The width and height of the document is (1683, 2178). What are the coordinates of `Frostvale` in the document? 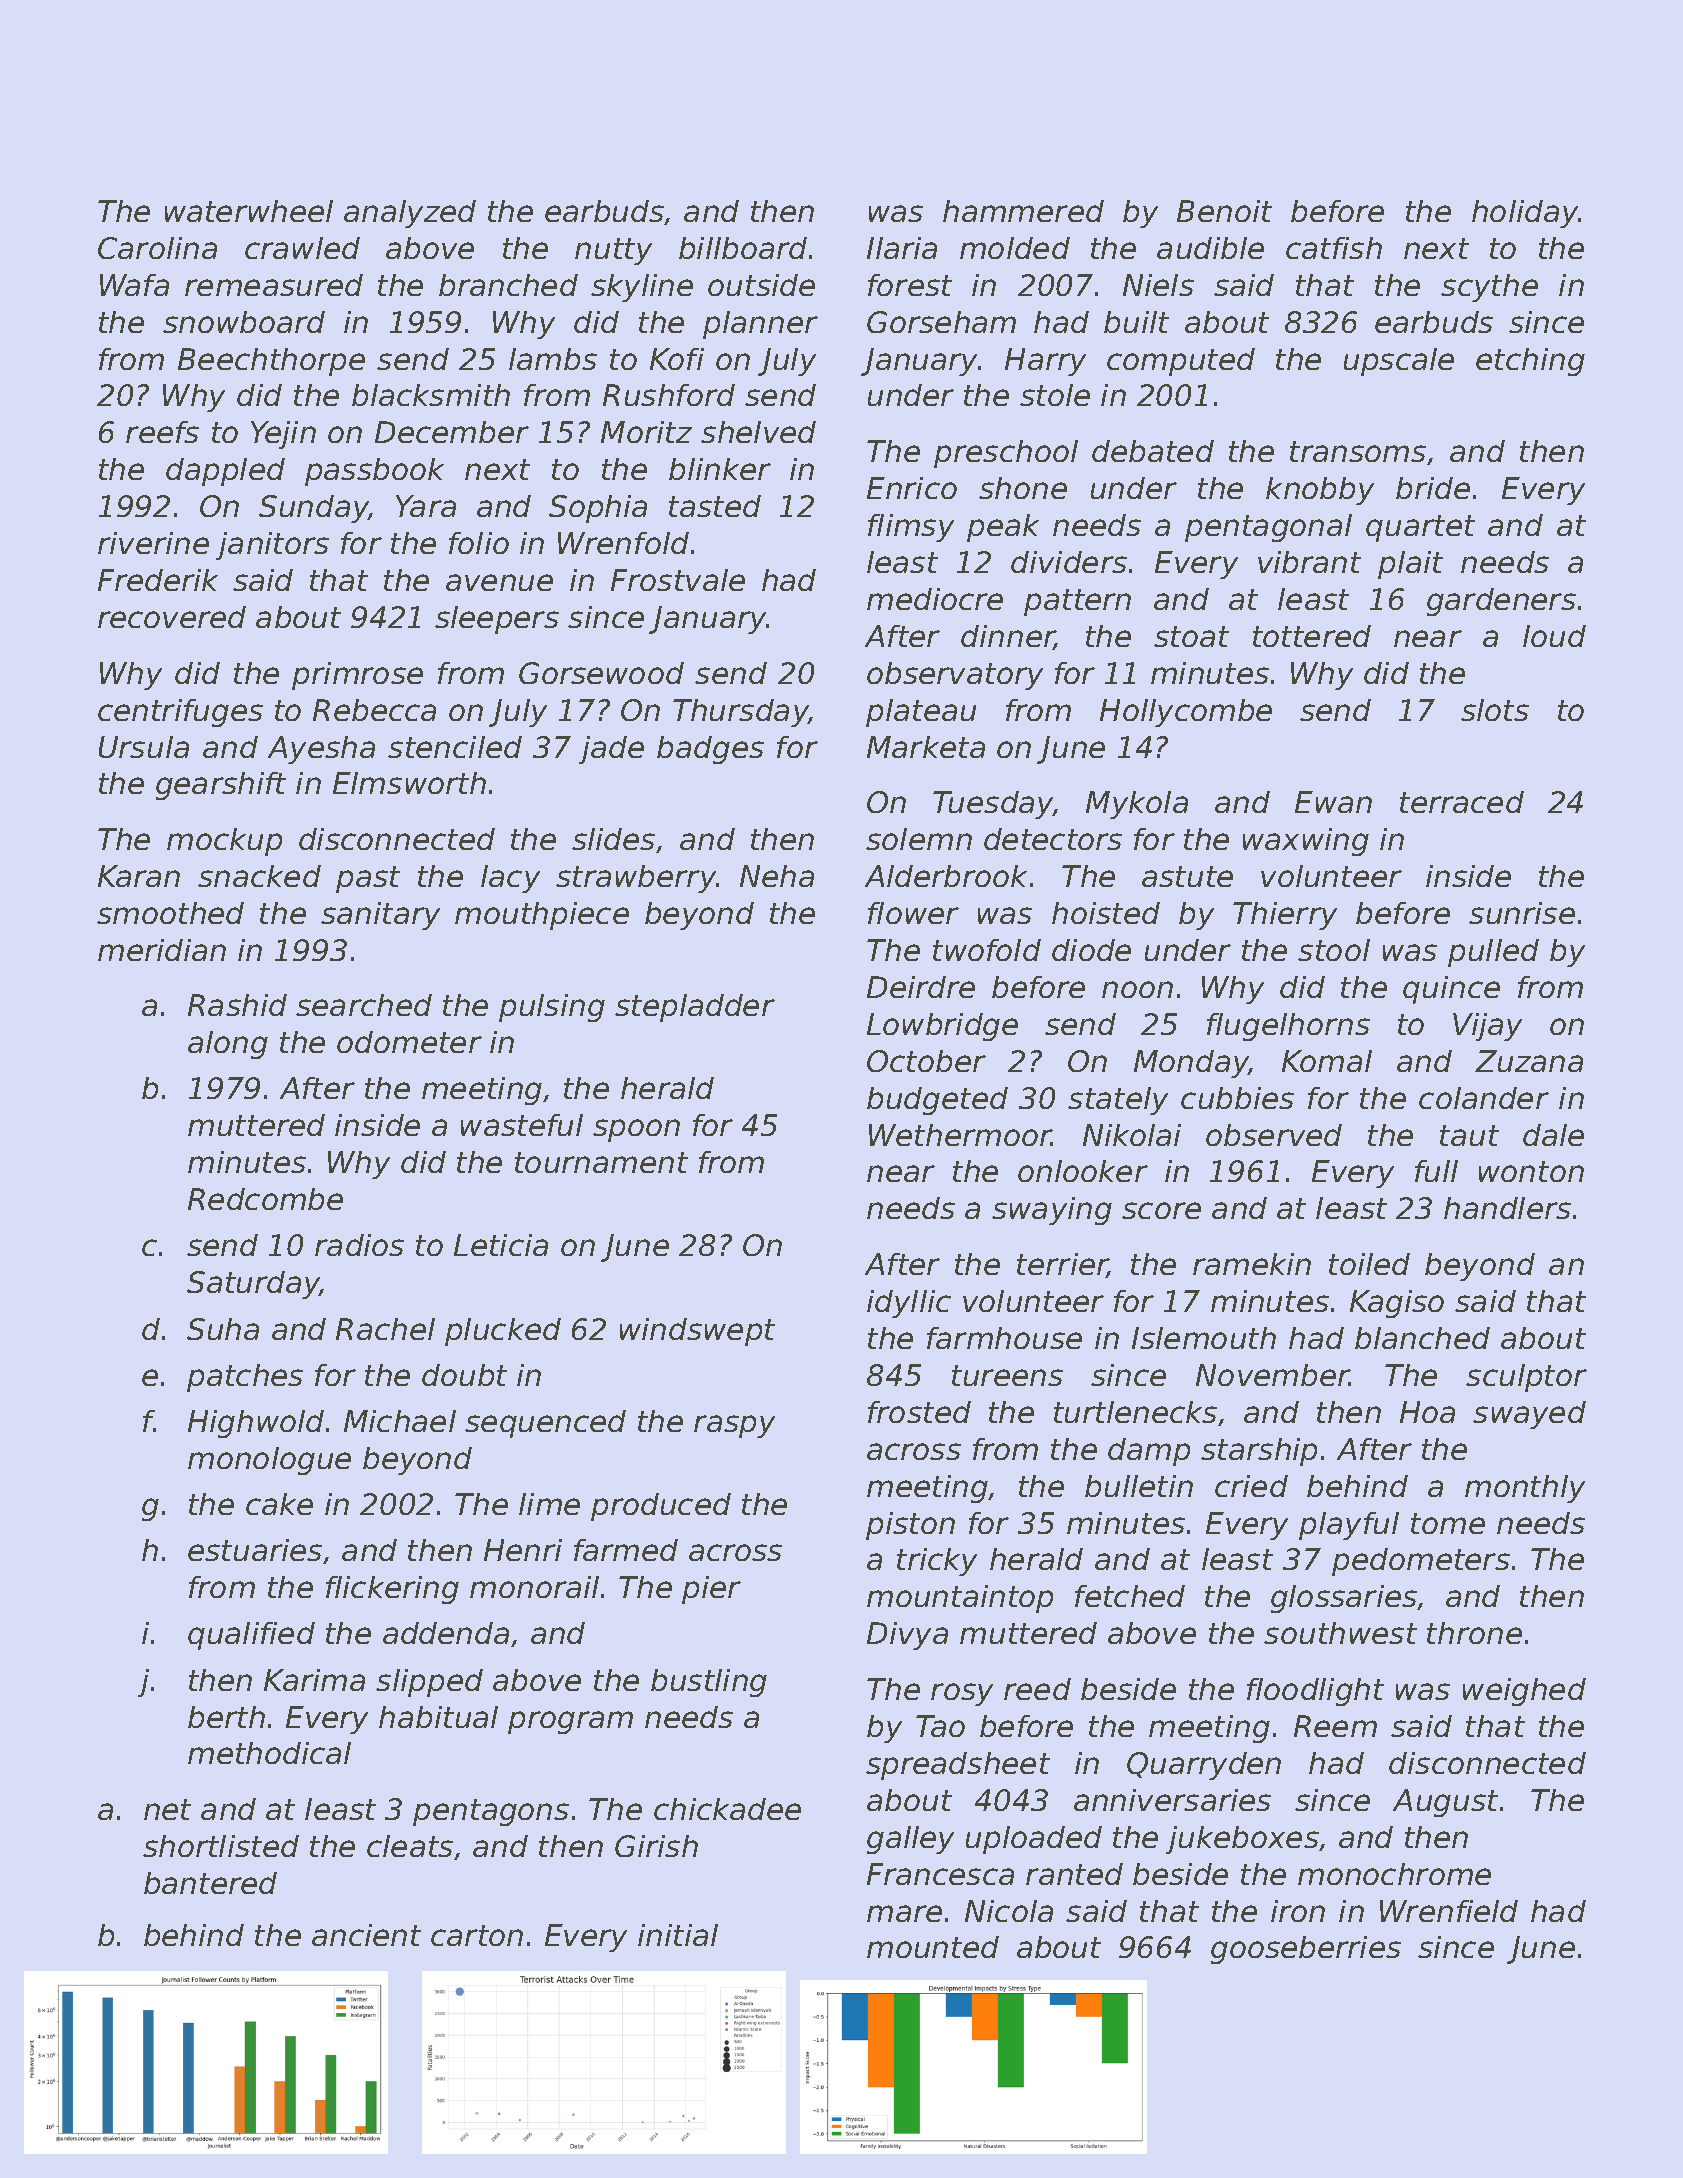 It's located at (678, 580).
